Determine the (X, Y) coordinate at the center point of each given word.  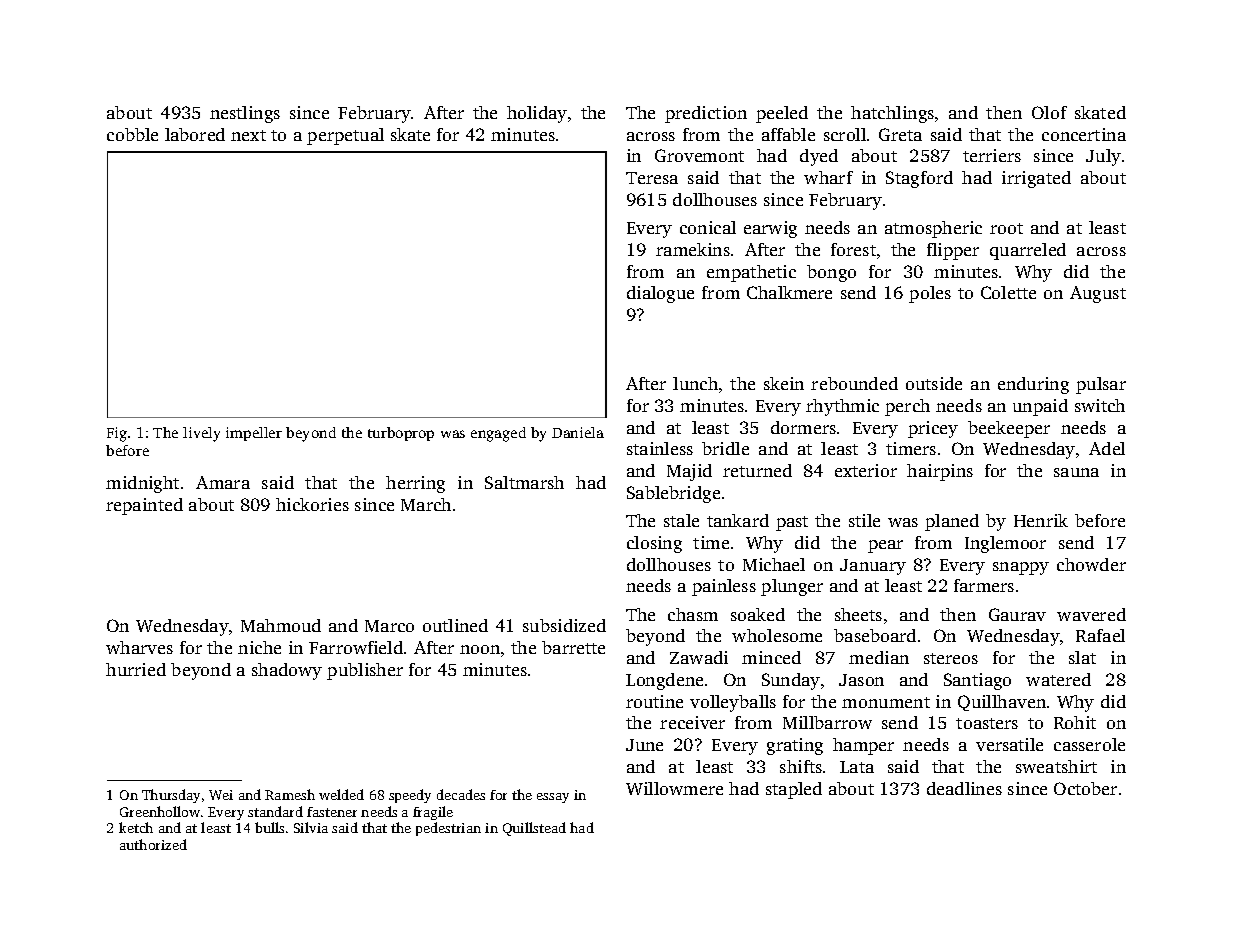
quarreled (1028, 251)
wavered (1091, 614)
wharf (828, 177)
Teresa (652, 178)
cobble (132, 134)
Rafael (1100, 635)
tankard (738, 520)
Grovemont (699, 155)
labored (195, 134)
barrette (573, 647)
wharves (139, 647)
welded (341, 794)
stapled (794, 790)
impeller (254, 434)
